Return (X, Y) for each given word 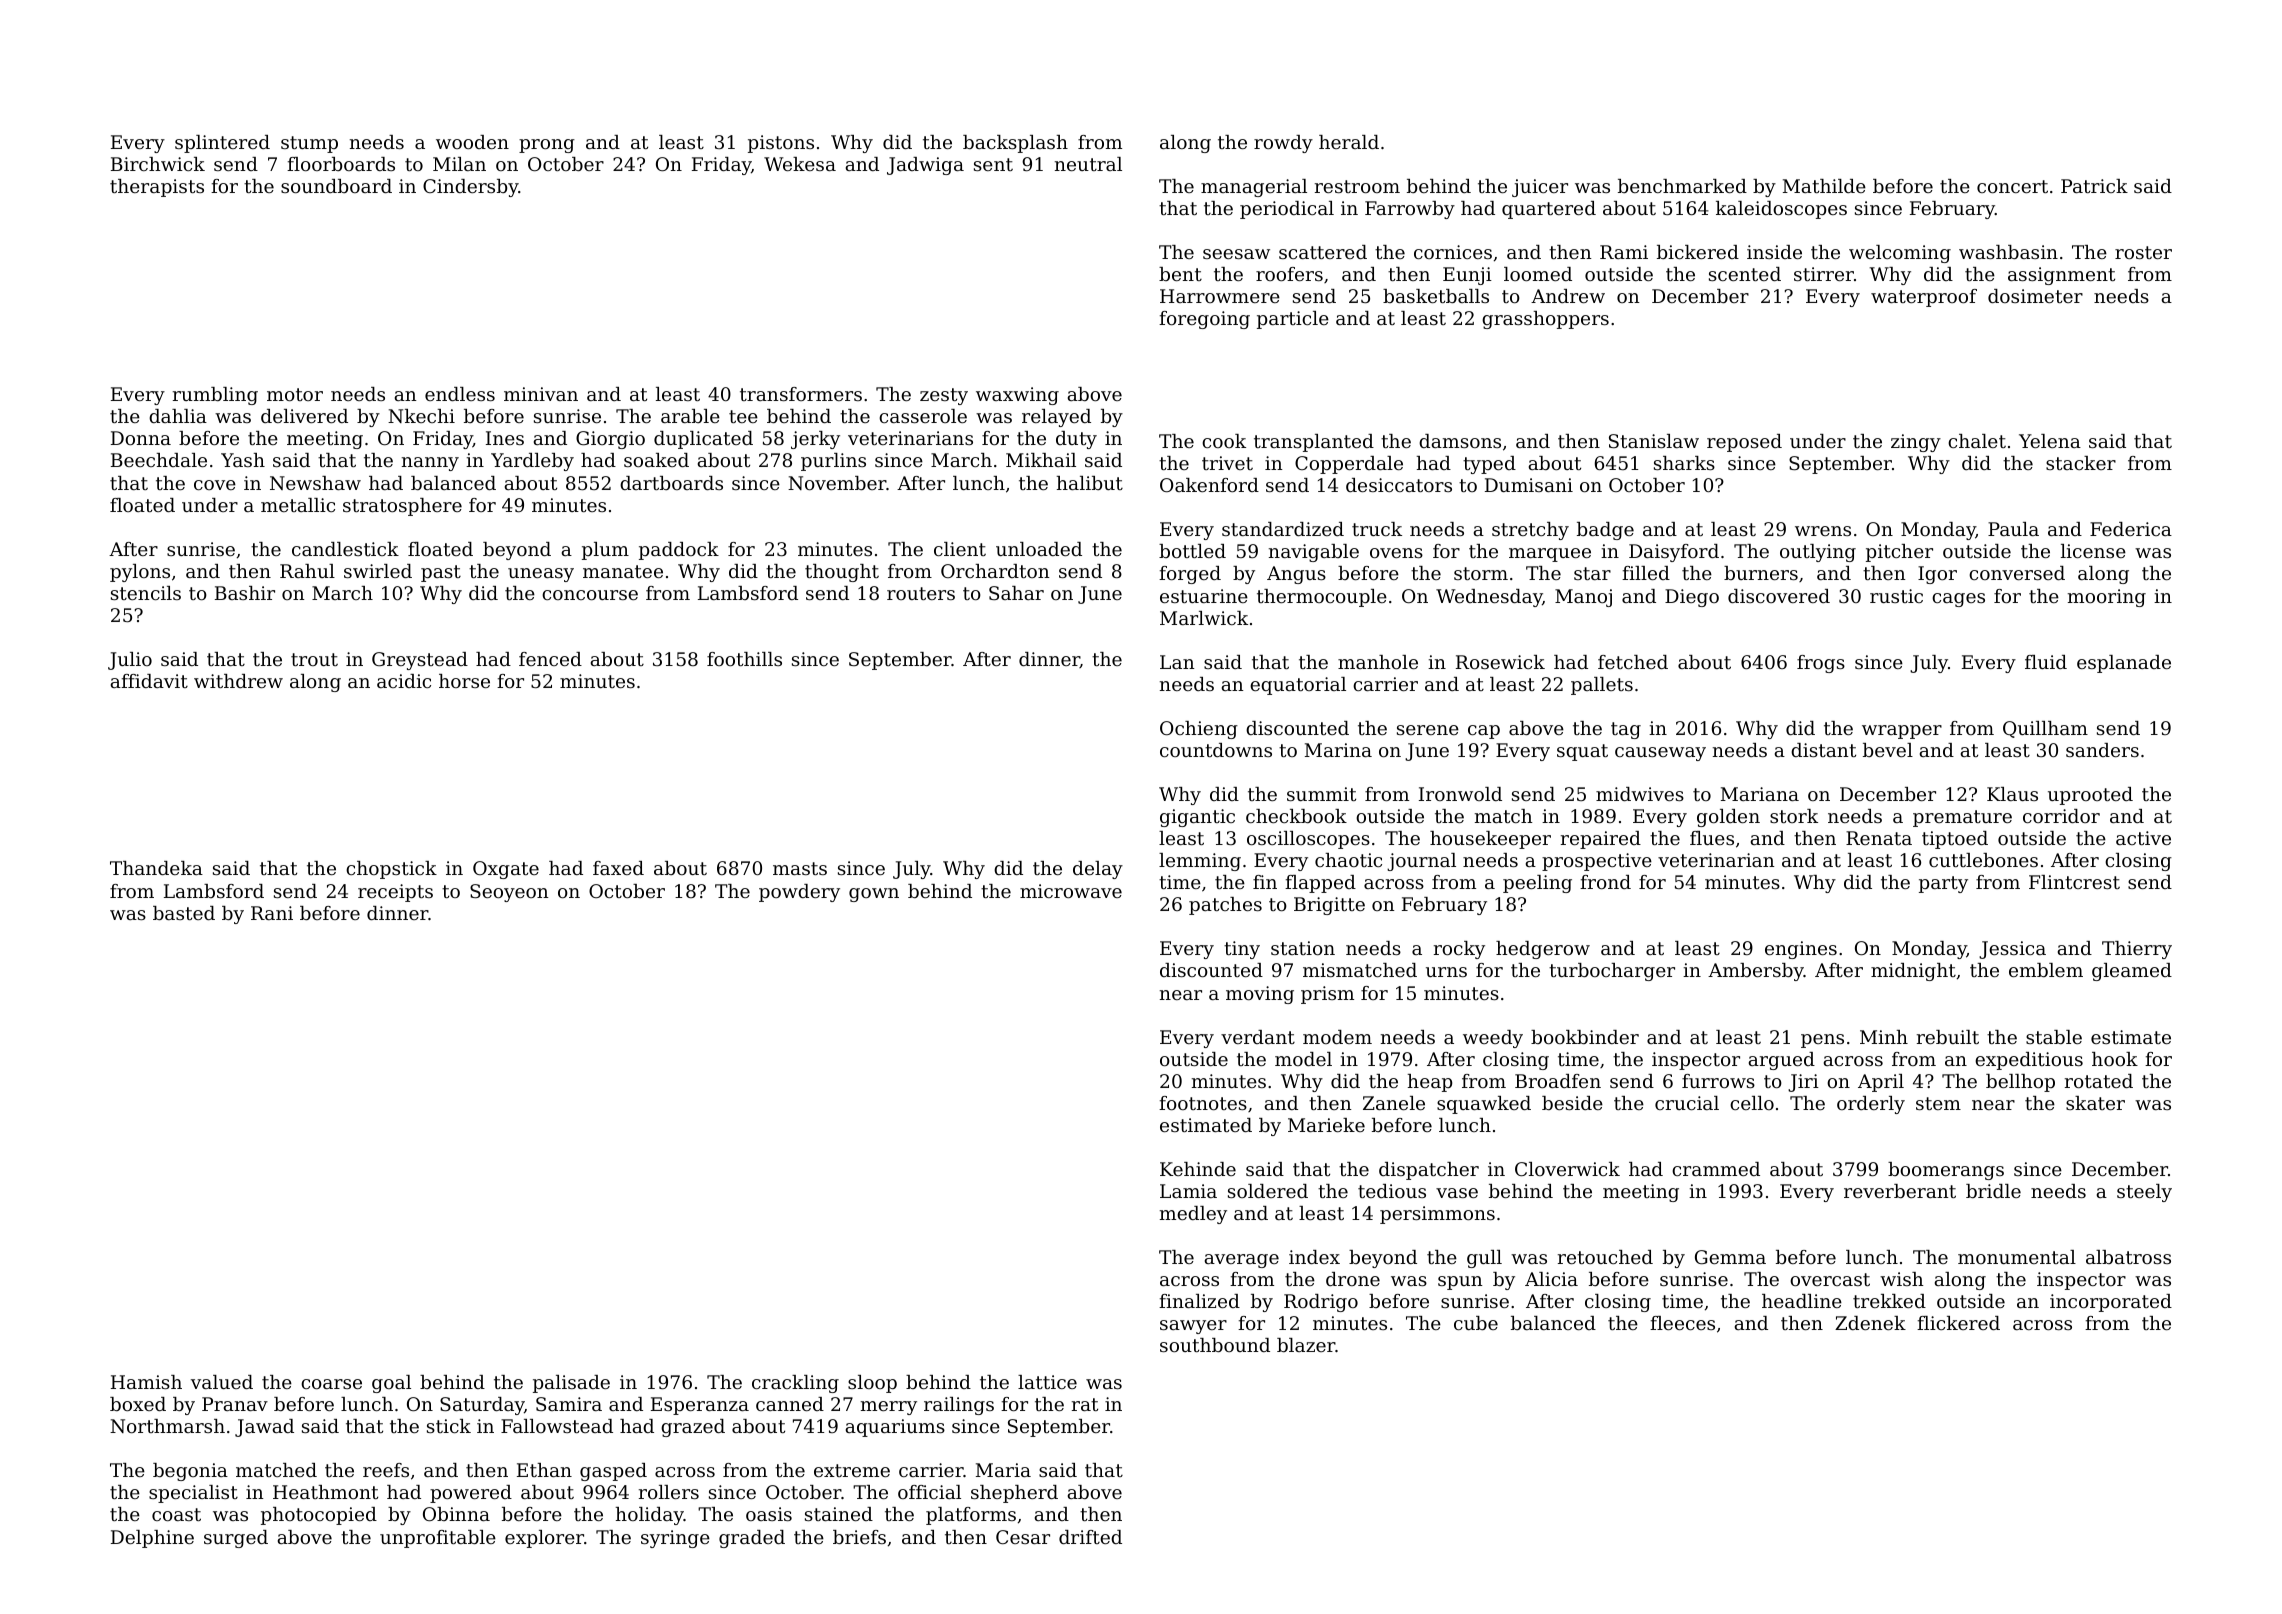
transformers (801, 394)
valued (222, 1382)
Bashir (245, 593)
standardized (1283, 529)
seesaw (1236, 254)
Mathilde (1824, 186)
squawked (1484, 1105)
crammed (1716, 1169)
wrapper (1902, 732)
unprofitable (438, 1539)
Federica (2131, 529)
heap (1429, 1083)
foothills (744, 659)
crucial (1687, 1103)
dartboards (671, 483)
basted (184, 913)
